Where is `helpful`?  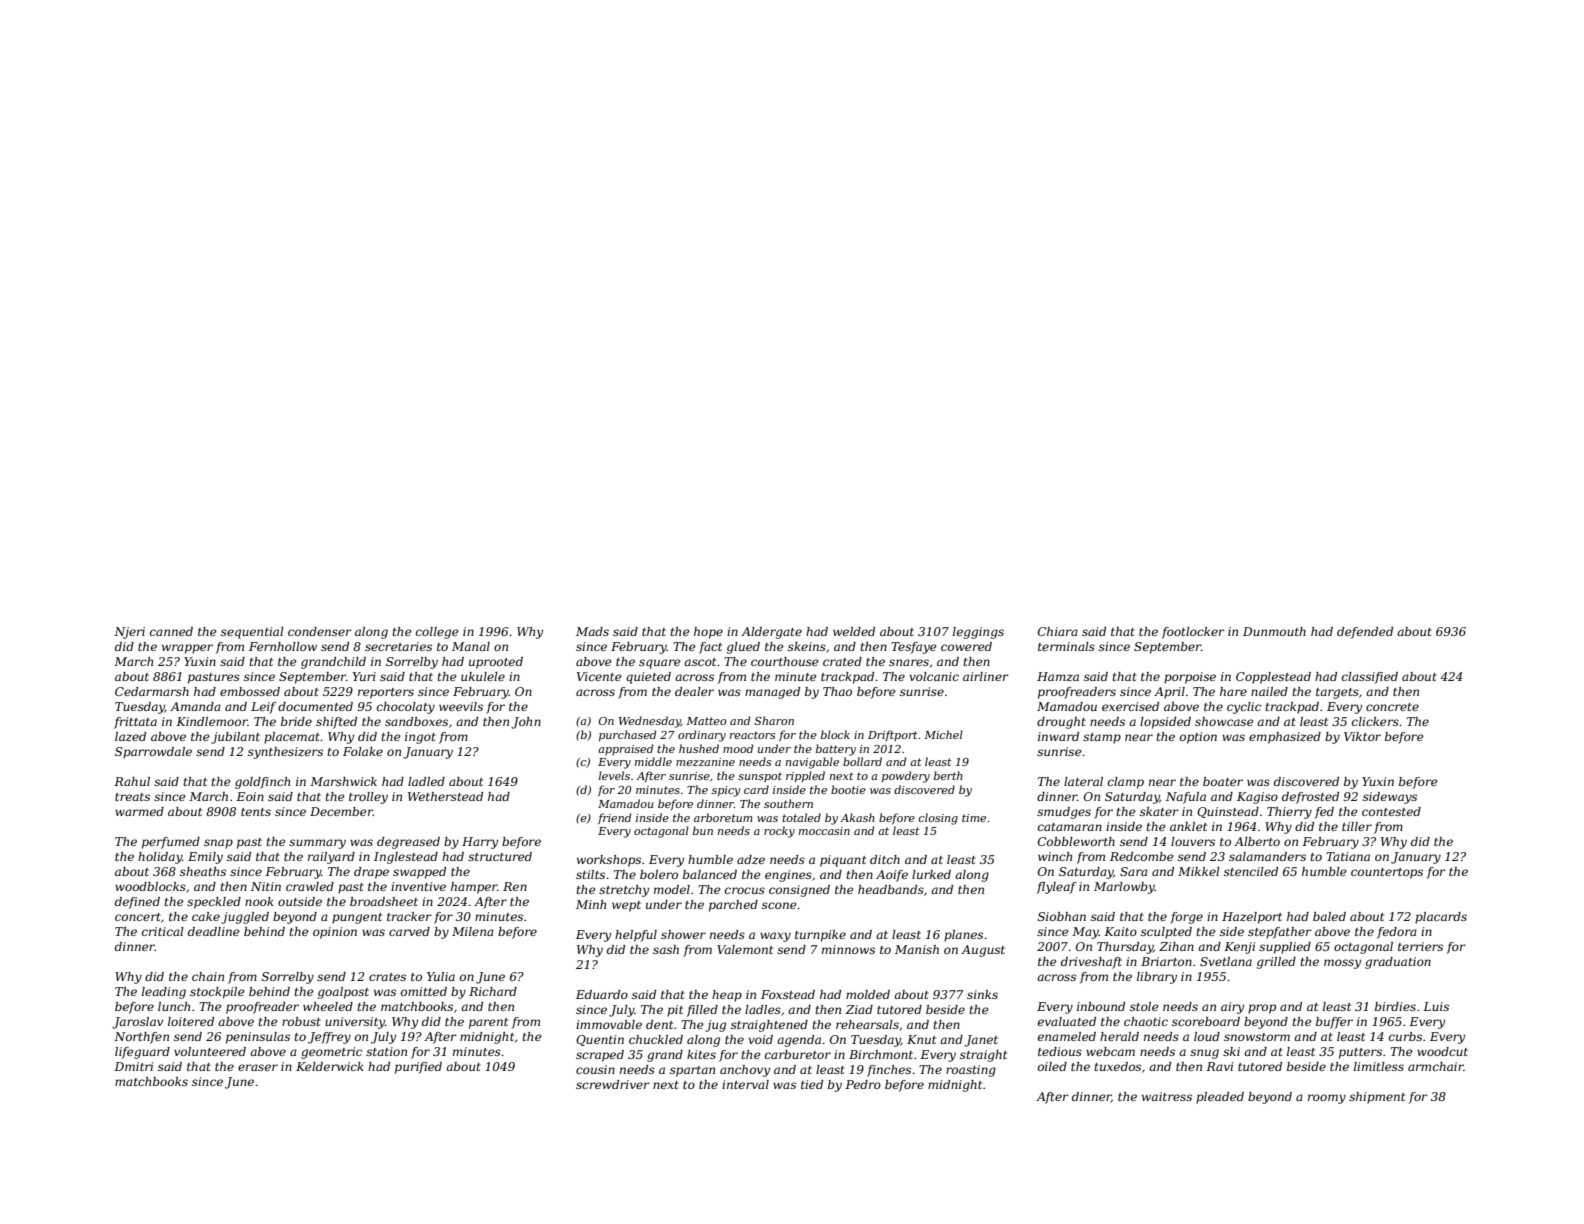 helpful is located at coordinates (636, 936).
